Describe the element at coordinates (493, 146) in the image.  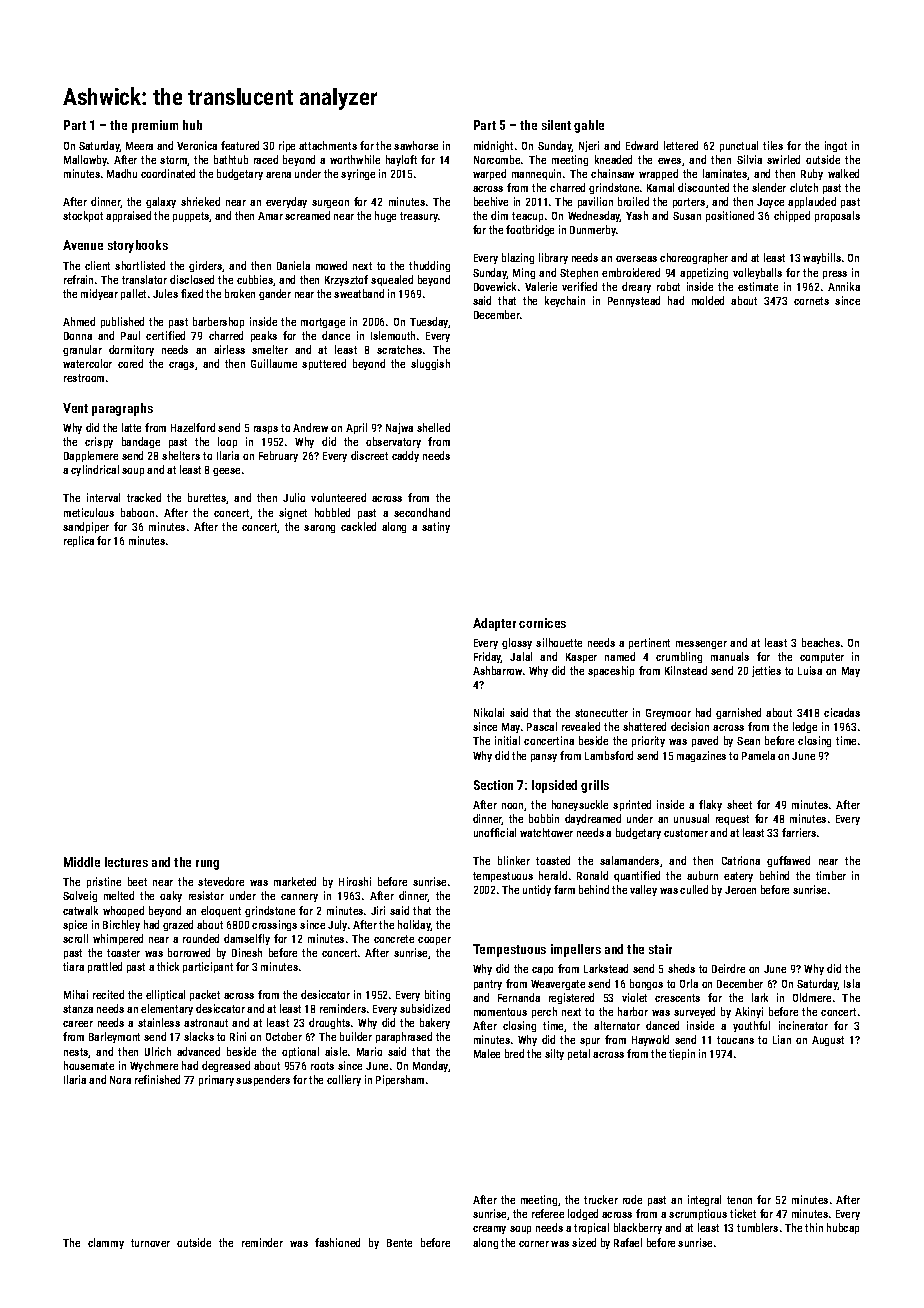
I see `midnight` at that location.
